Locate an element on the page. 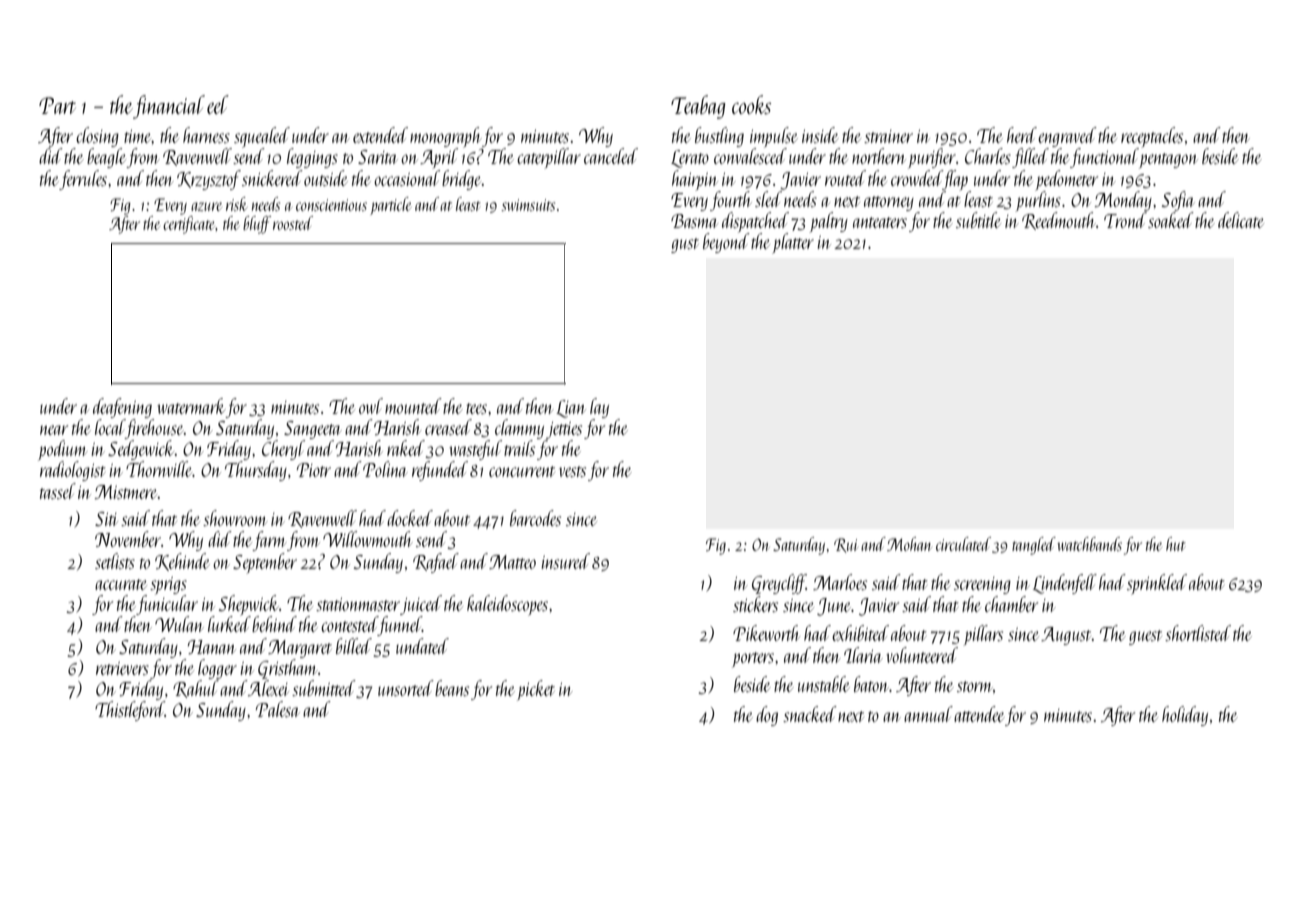 Image resolution: width=1308 pixels, height=924 pixels. financial is located at coordinates (169, 107).
